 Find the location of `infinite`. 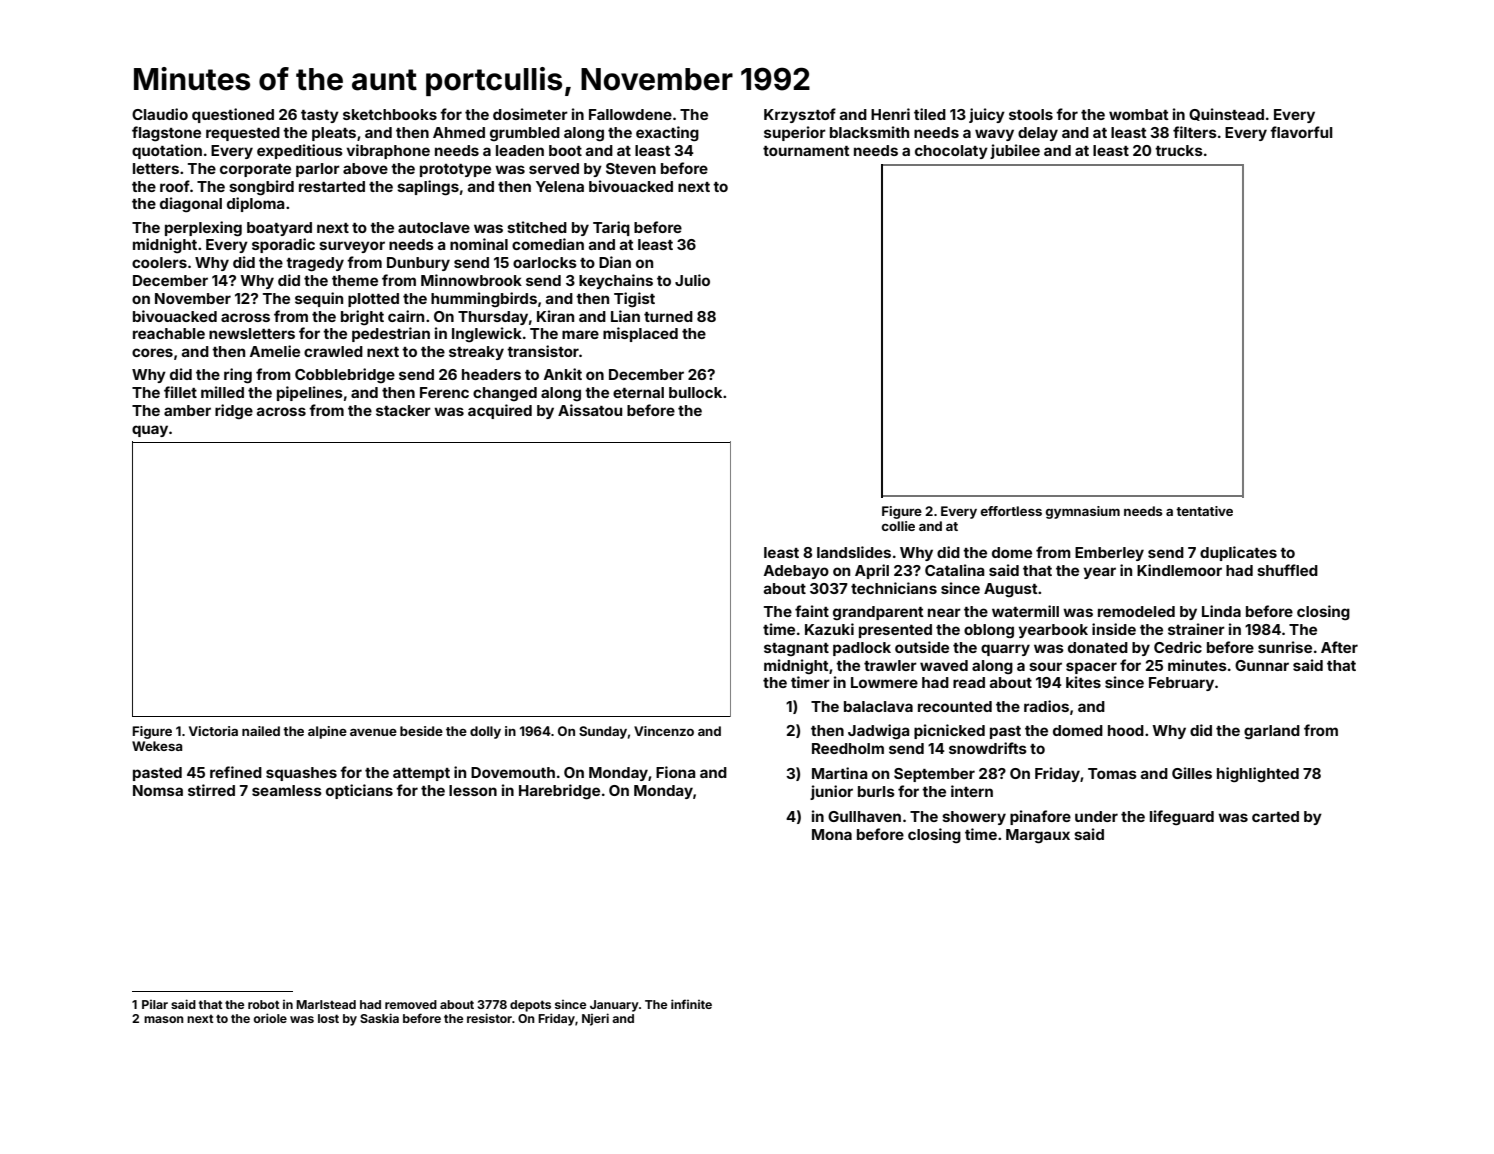

infinite is located at coordinates (691, 1004).
